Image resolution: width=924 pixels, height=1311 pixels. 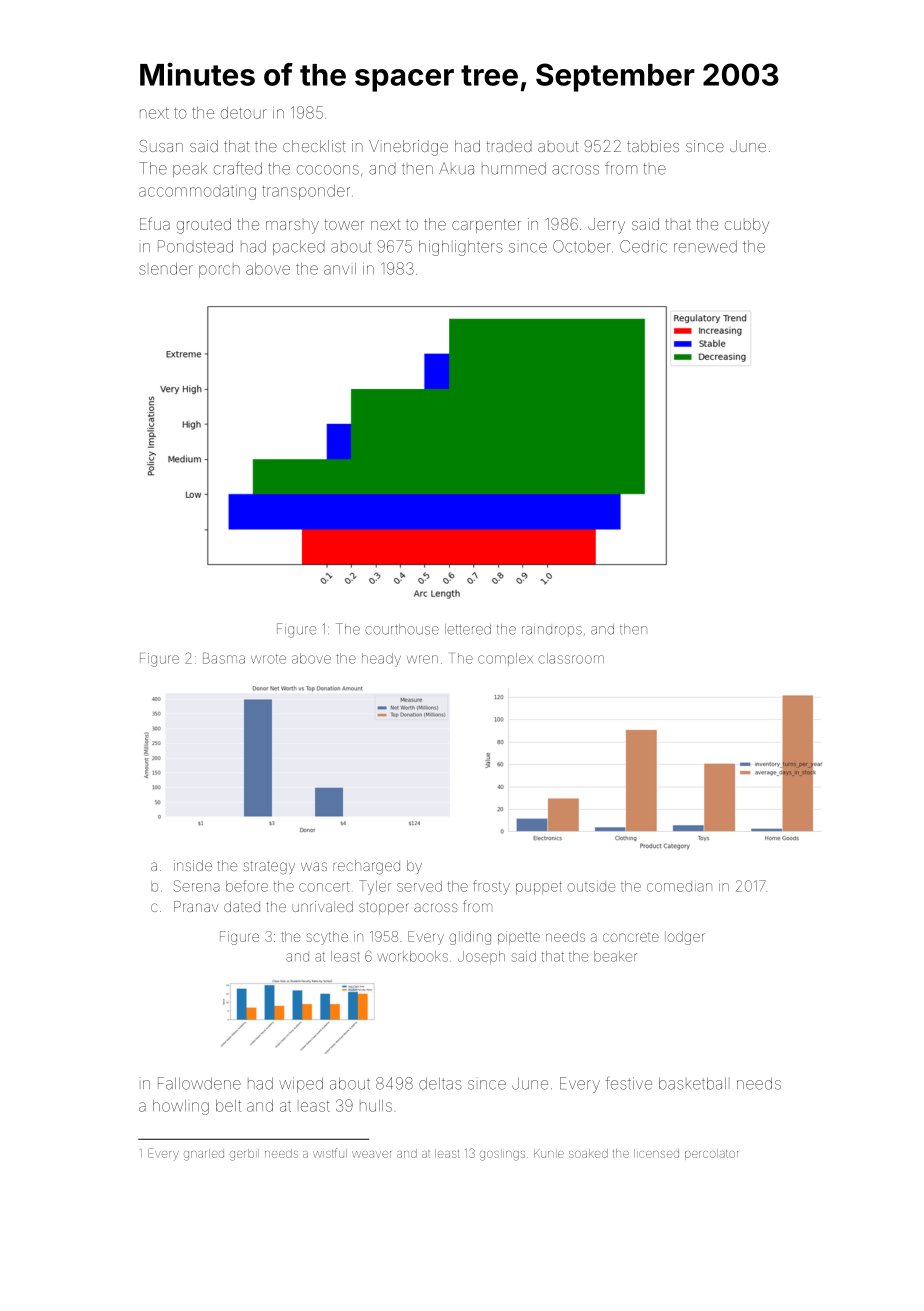 What do you see at coordinates (242, 906) in the screenshot?
I see `dated` at bounding box center [242, 906].
